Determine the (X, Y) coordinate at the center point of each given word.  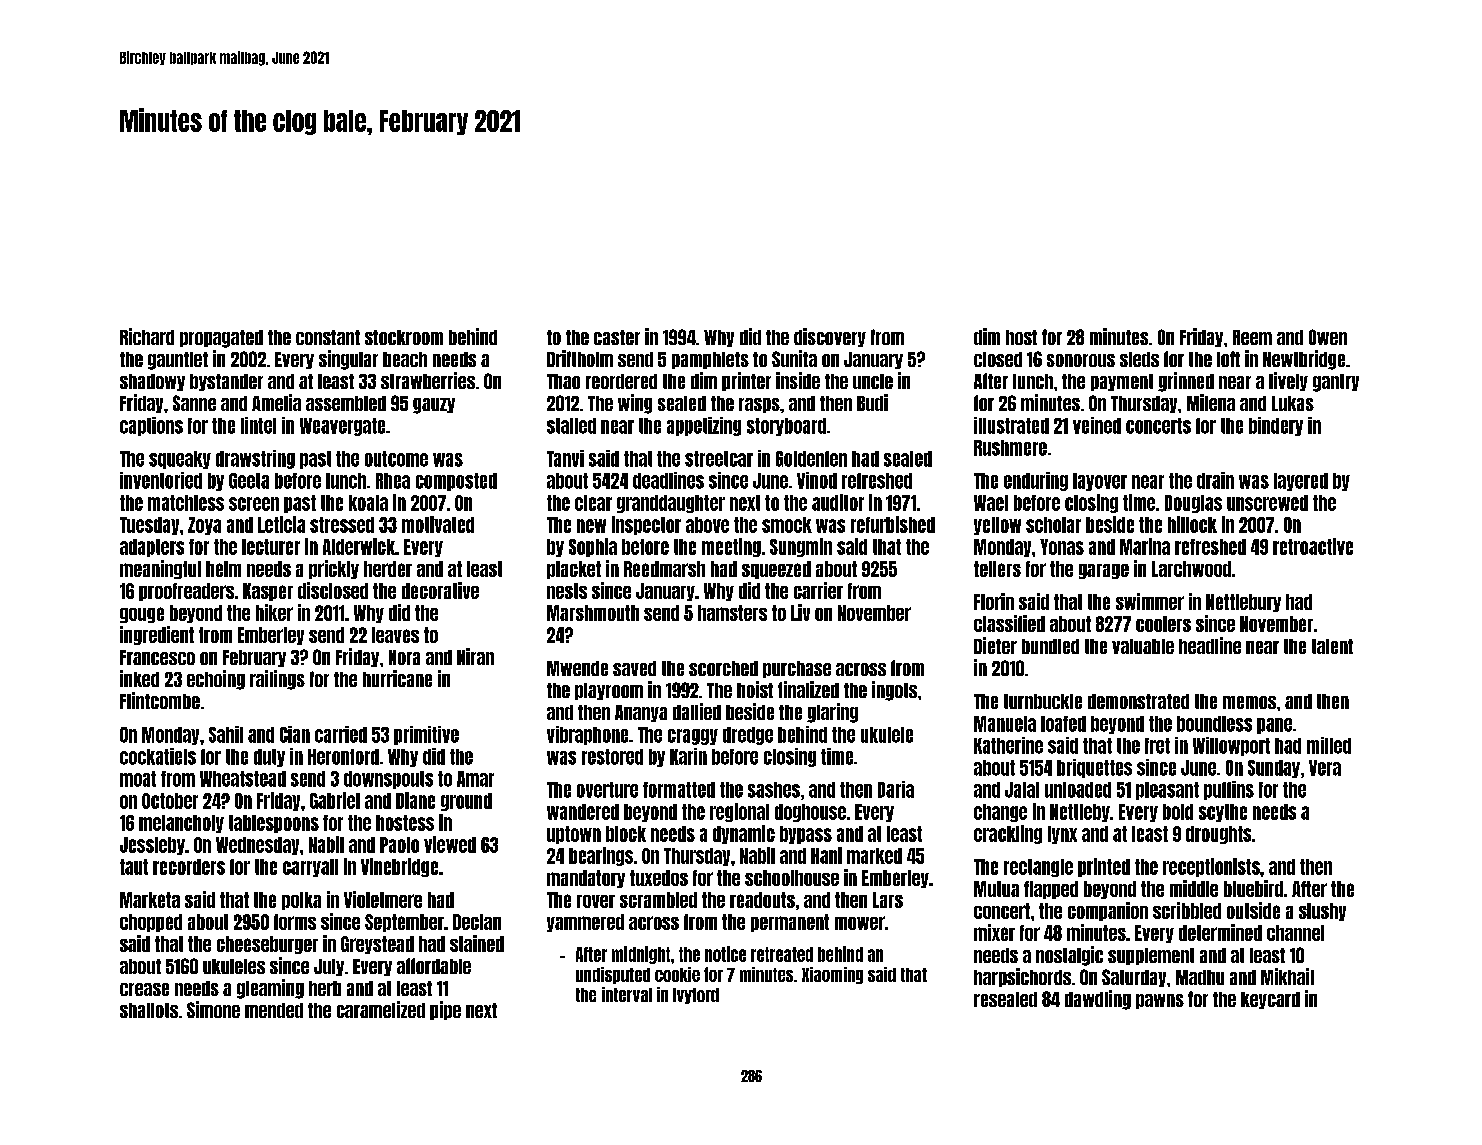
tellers (997, 569)
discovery (830, 337)
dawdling (1098, 1000)
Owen (1328, 337)
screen (254, 504)
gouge (142, 615)
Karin (688, 756)
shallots (149, 1010)
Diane (415, 800)
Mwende (577, 668)
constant (328, 337)
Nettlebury (1243, 603)
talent (1332, 646)
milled (1329, 745)
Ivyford (696, 996)
